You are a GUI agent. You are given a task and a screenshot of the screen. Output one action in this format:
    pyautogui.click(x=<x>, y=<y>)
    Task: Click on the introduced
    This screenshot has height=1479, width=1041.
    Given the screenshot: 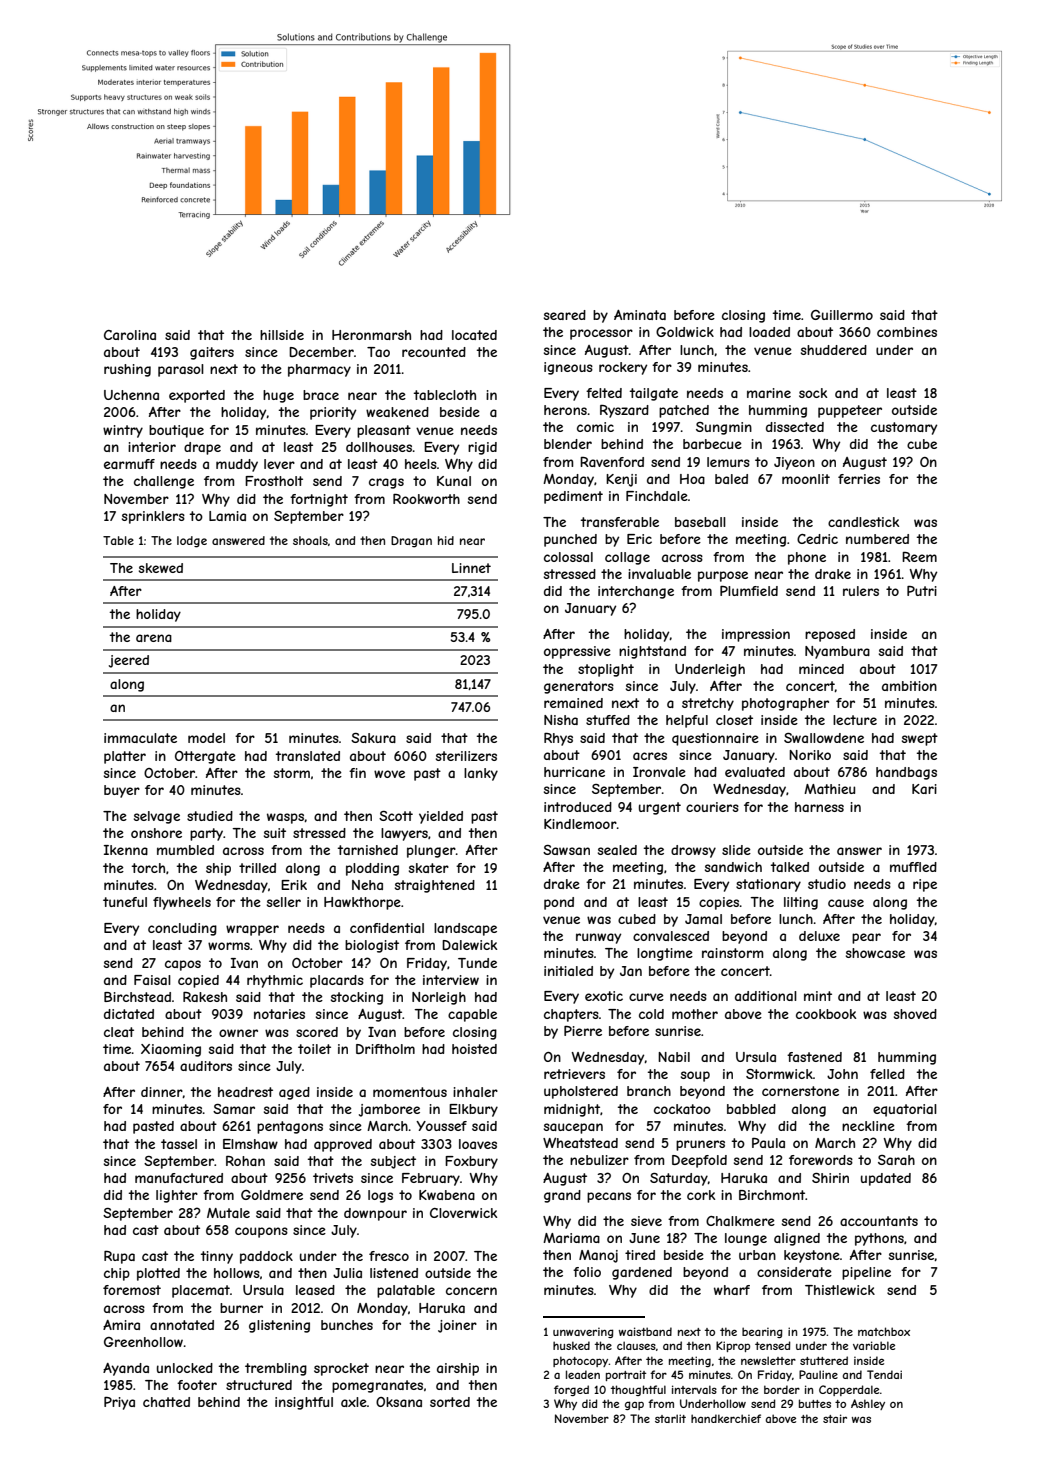 What is the action you would take?
    pyautogui.click(x=578, y=807)
